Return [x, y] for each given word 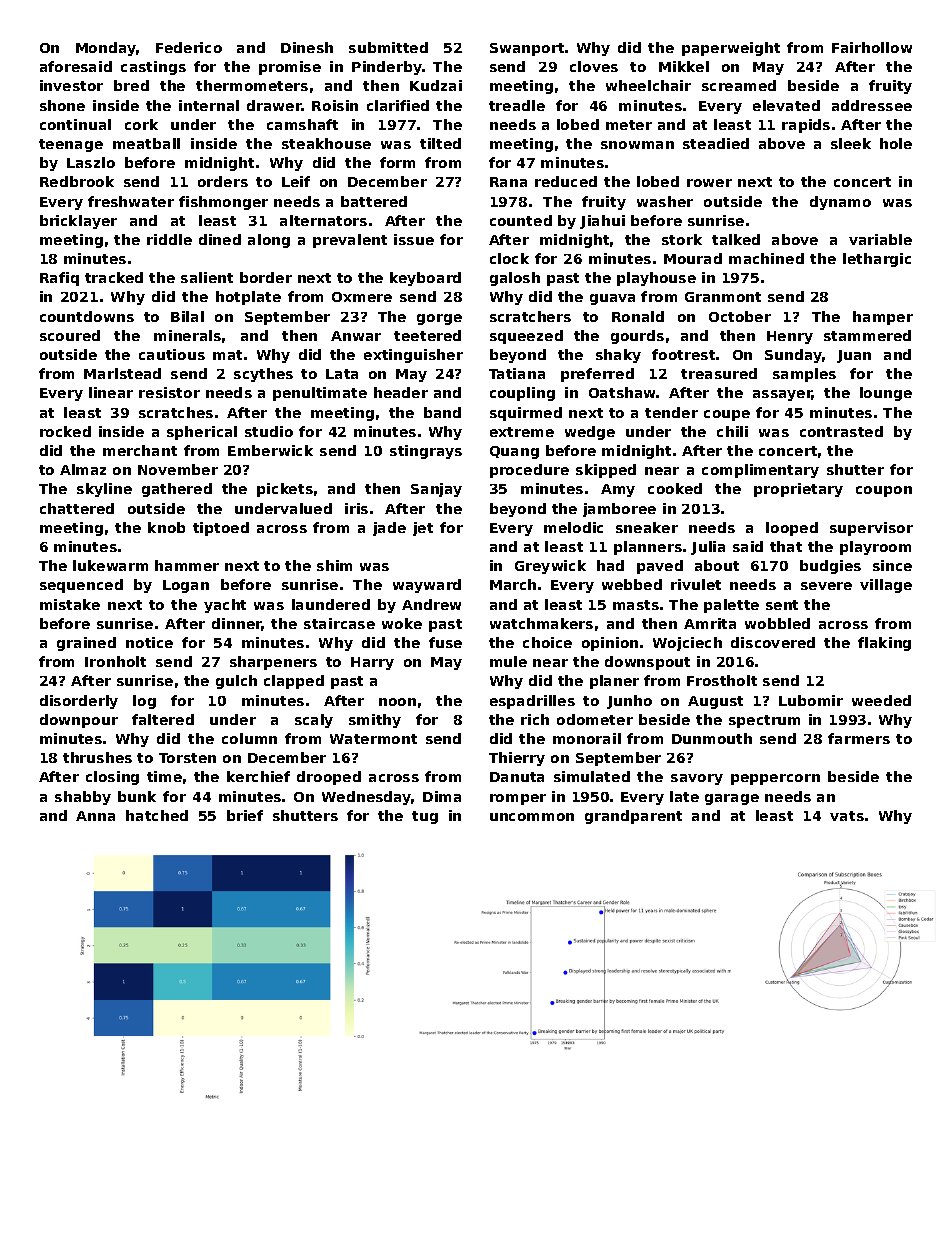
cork [141, 124]
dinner [237, 624]
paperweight [731, 49]
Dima [442, 796]
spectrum [764, 721]
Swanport [527, 49]
